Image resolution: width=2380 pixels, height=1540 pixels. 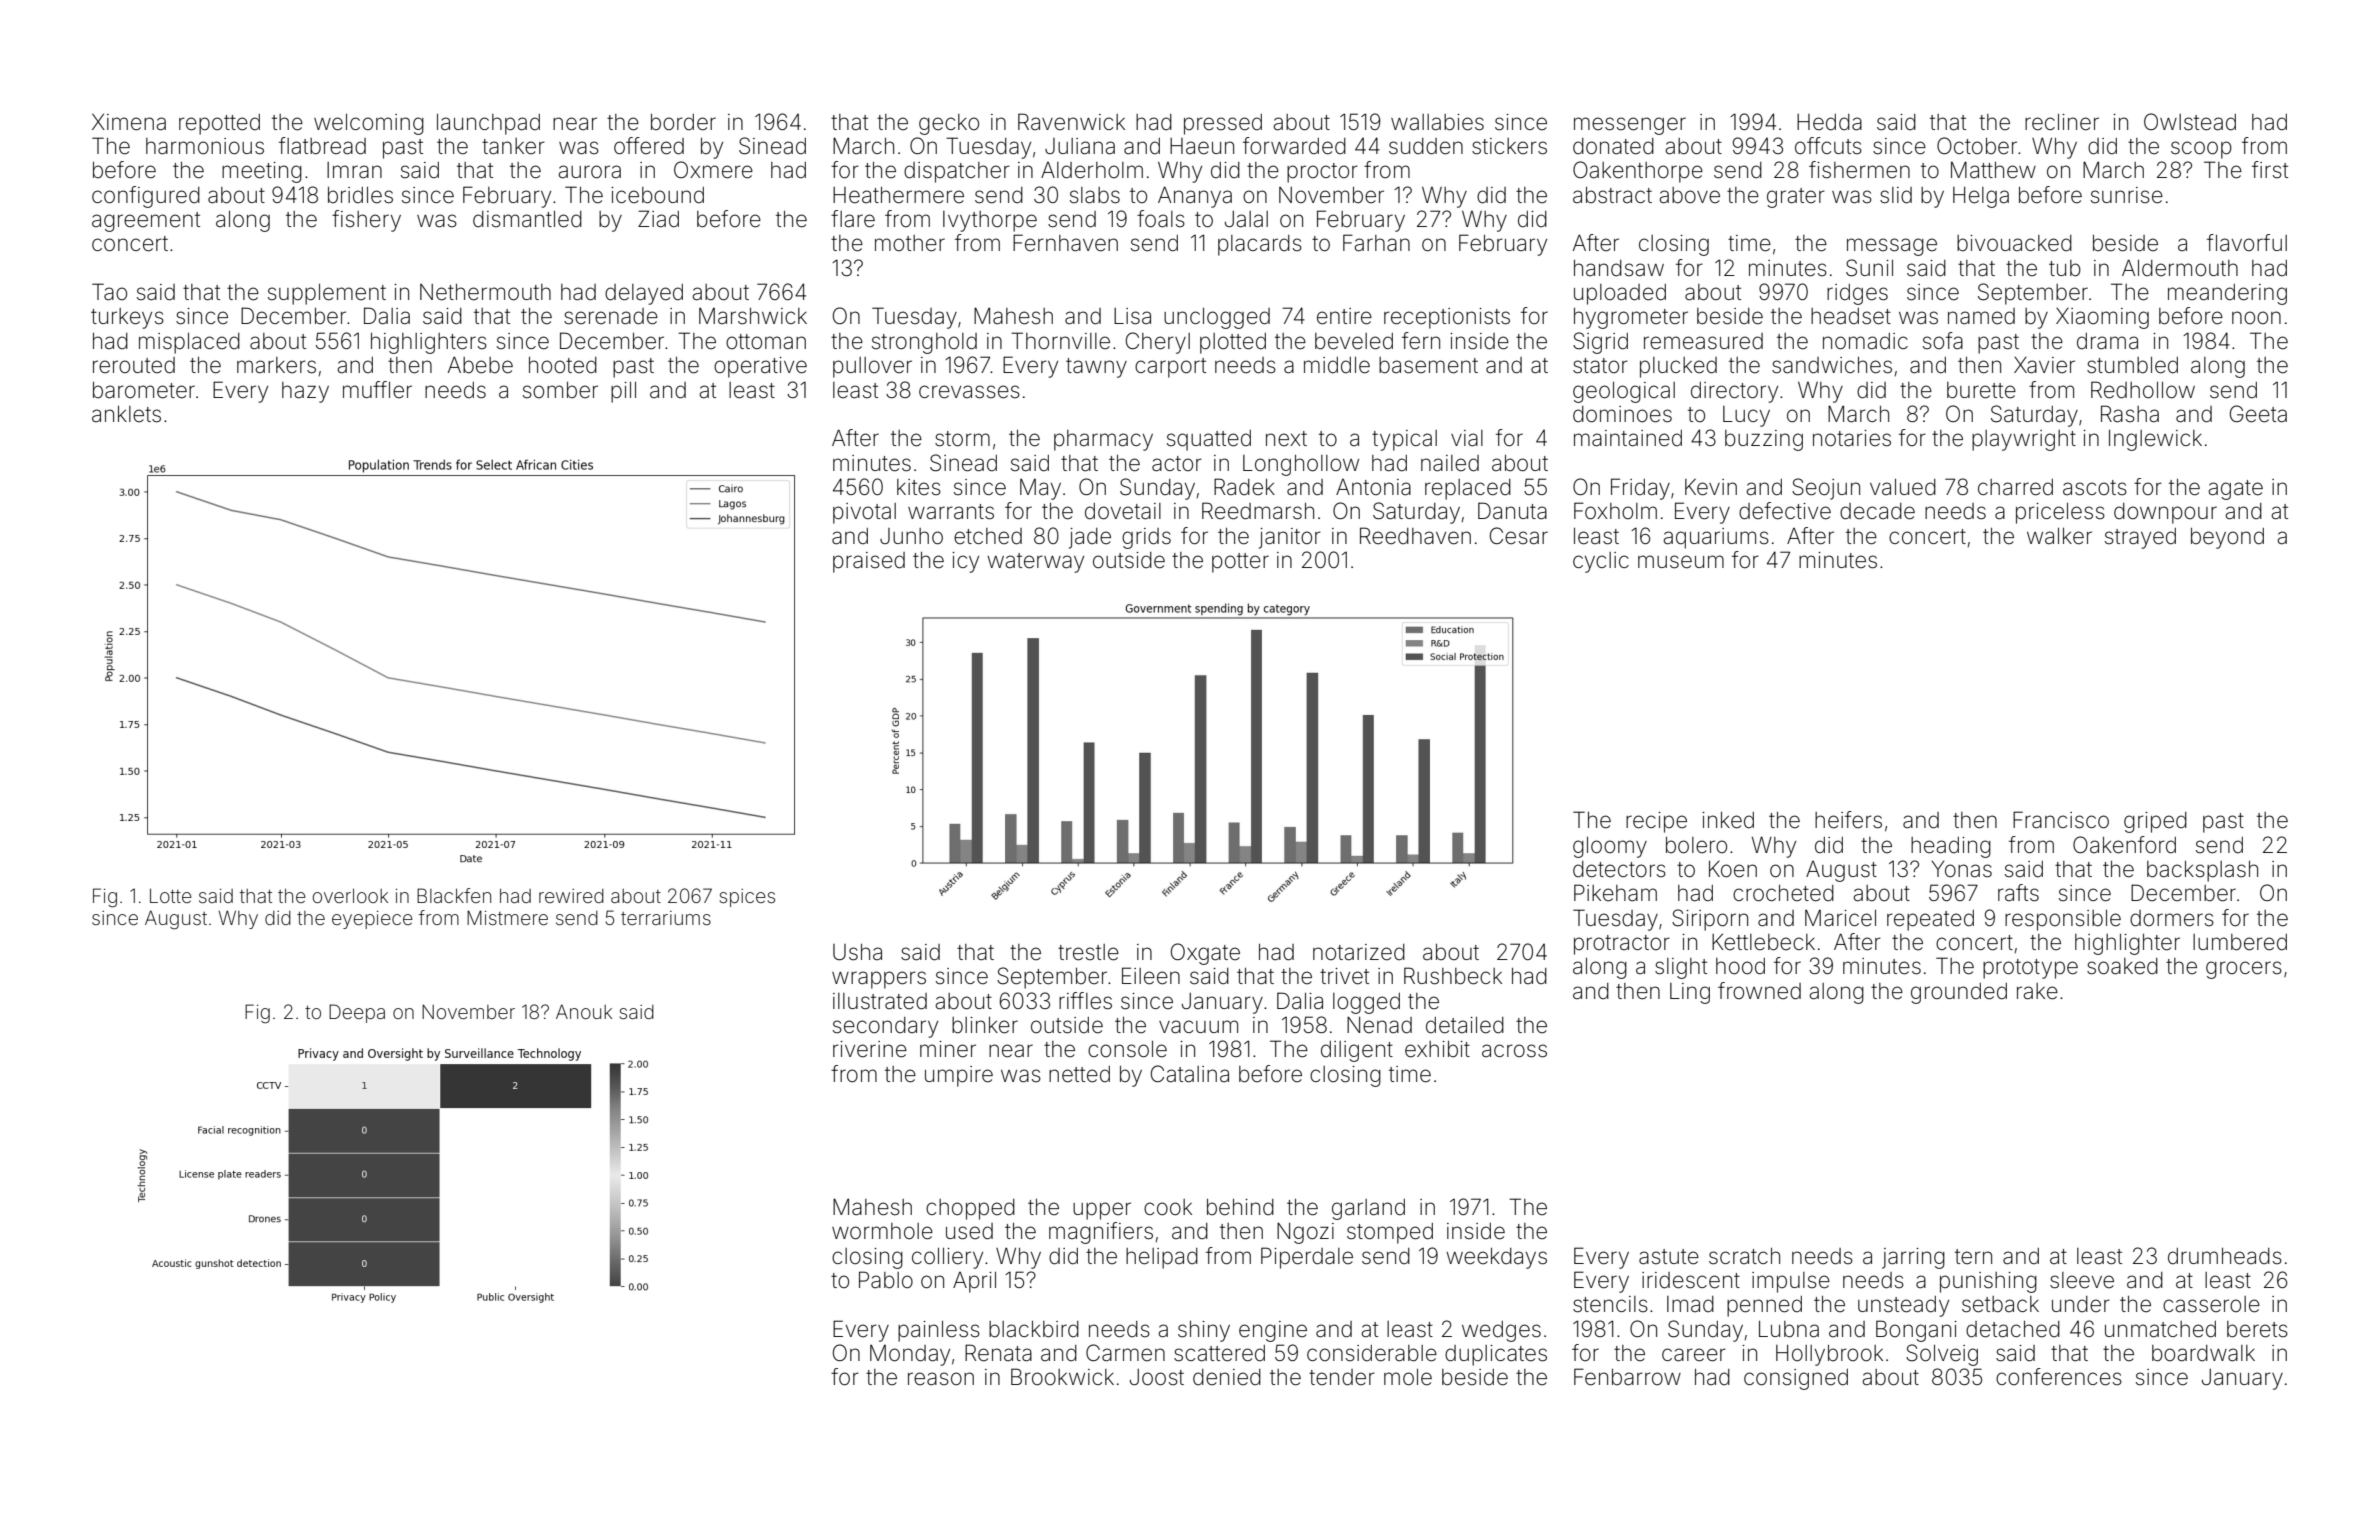 What do you see at coordinates (882, 1231) in the document?
I see `wormhole` at bounding box center [882, 1231].
